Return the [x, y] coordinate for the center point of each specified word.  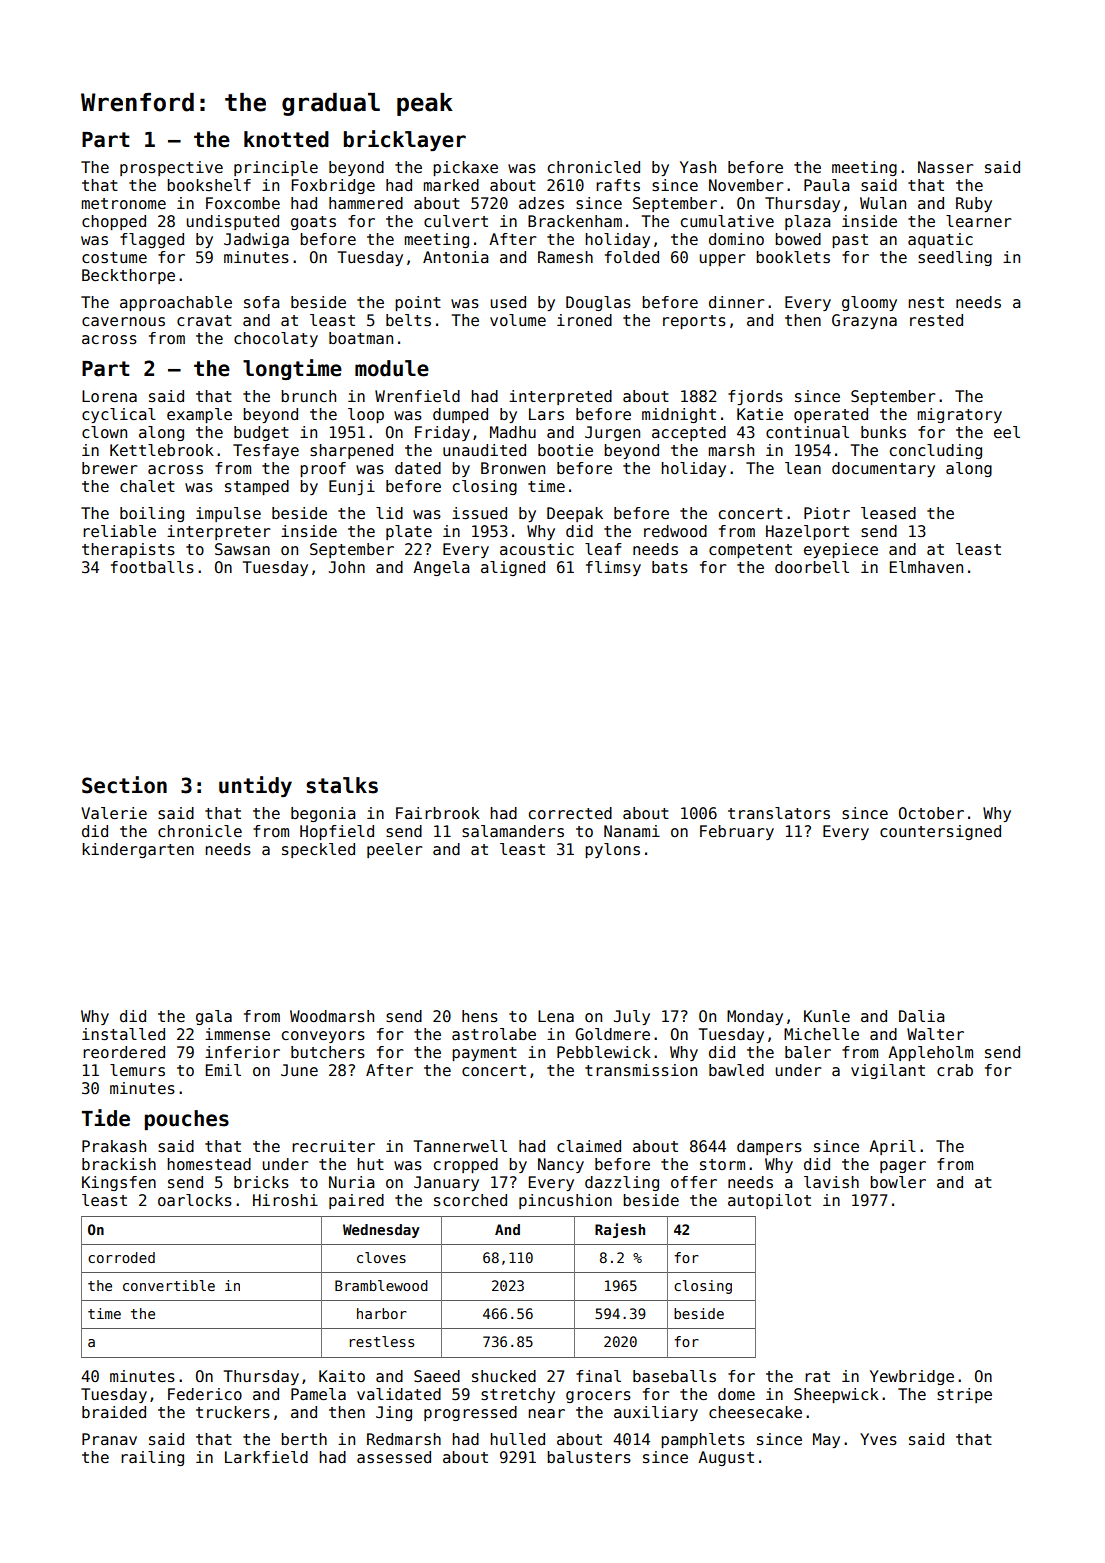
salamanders [513, 831]
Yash [698, 167]
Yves [878, 1439]
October [931, 813]
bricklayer [405, 140]
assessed [394, 1457]
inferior [242, 1052]
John [347, 567]
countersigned [940, 832]
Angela [441, 568]
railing [152, 1458]
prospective [171, 168]
